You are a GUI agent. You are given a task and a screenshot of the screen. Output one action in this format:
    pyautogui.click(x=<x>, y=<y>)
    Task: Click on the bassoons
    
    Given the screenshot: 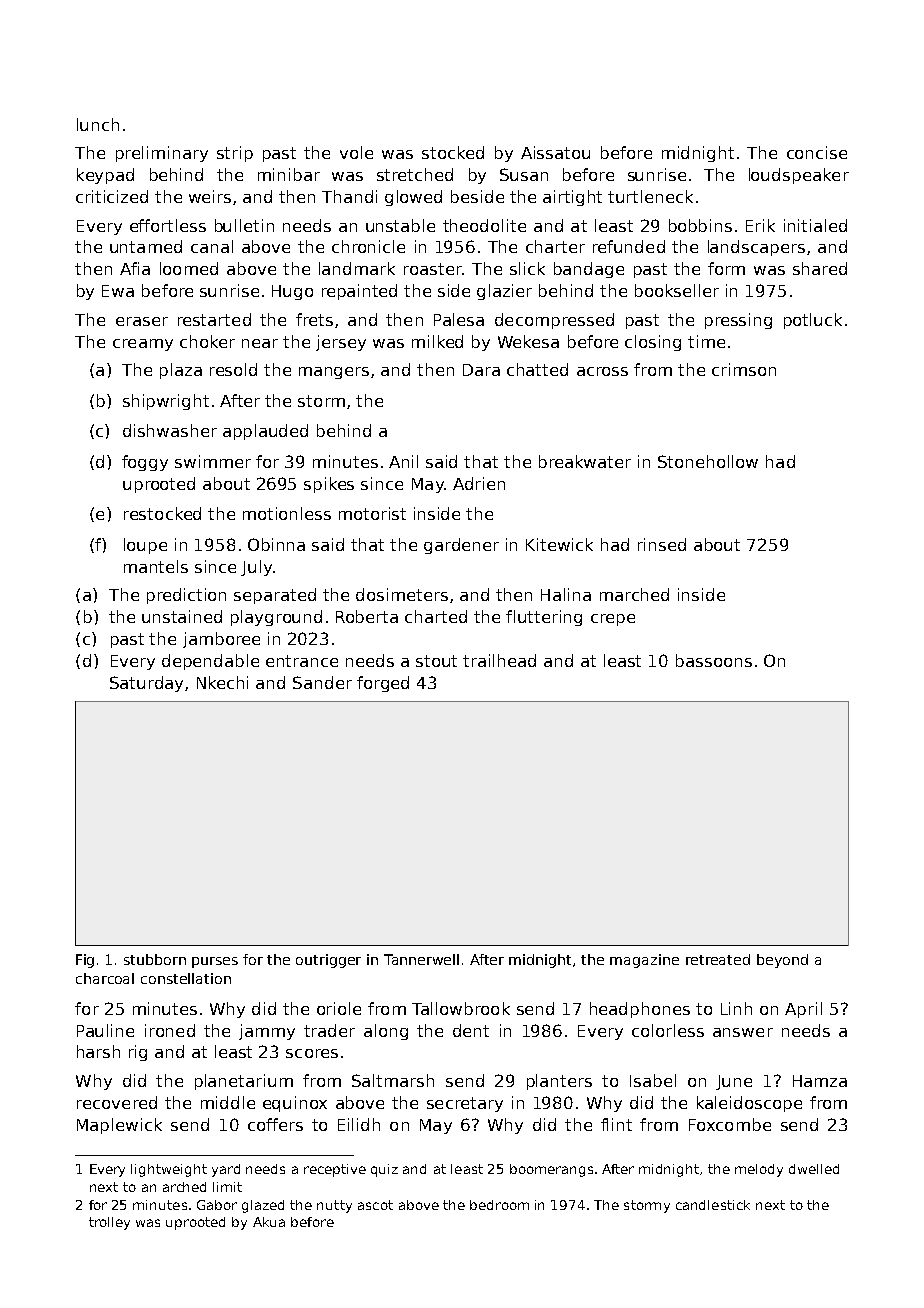 What is the action you would take?
    pyautogui.click(x=714, y=660)
